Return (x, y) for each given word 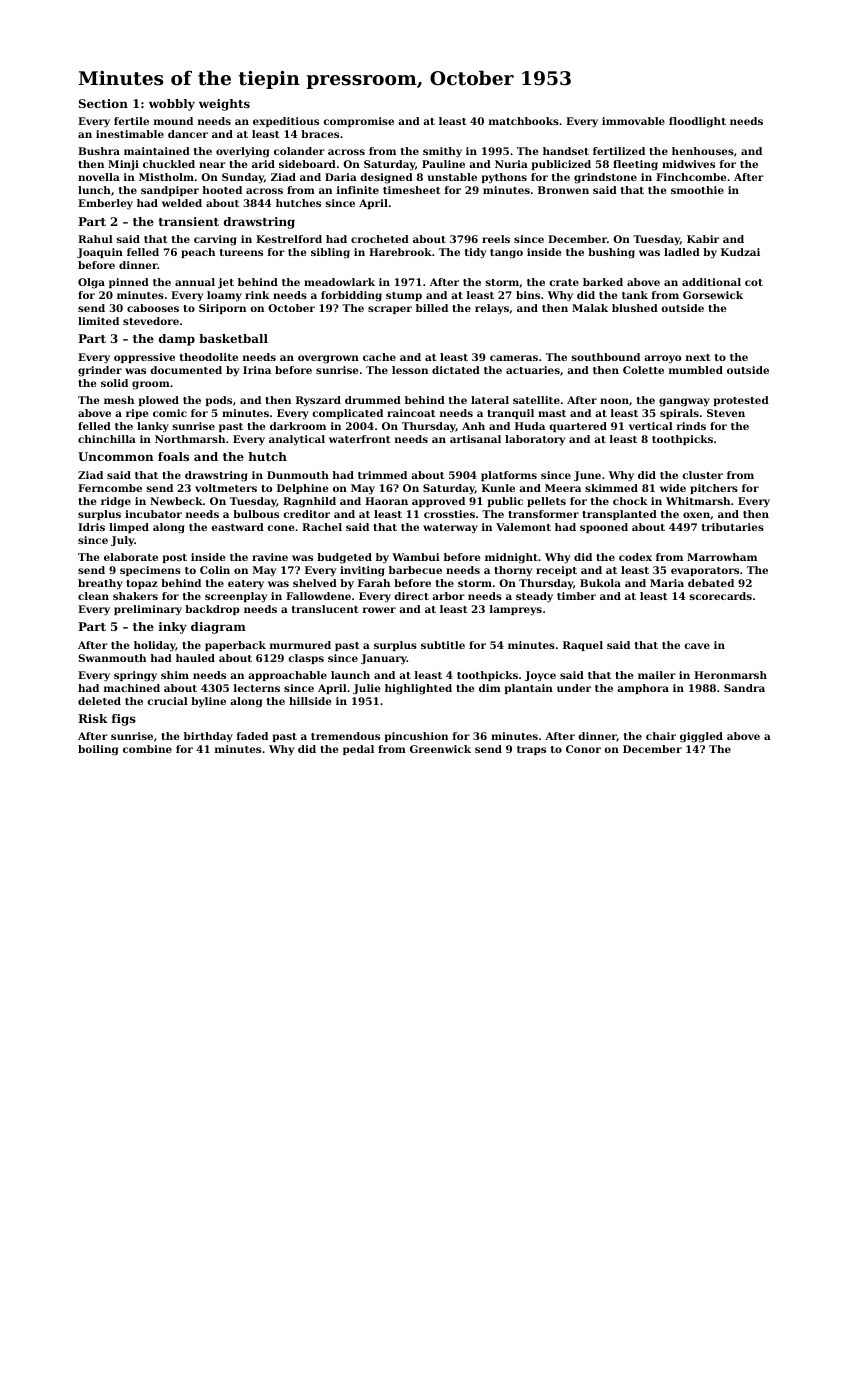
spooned (604, 528)
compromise (358, 122)
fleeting (635, 165)
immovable (633, 121)
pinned (129, 283)
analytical (297, 440)
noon (614, 401)
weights (224, 105)
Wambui (416, 557)
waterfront (360, 439)
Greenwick (440, 749)
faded (252, 736)
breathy (100, 584)
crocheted (380, 239)
